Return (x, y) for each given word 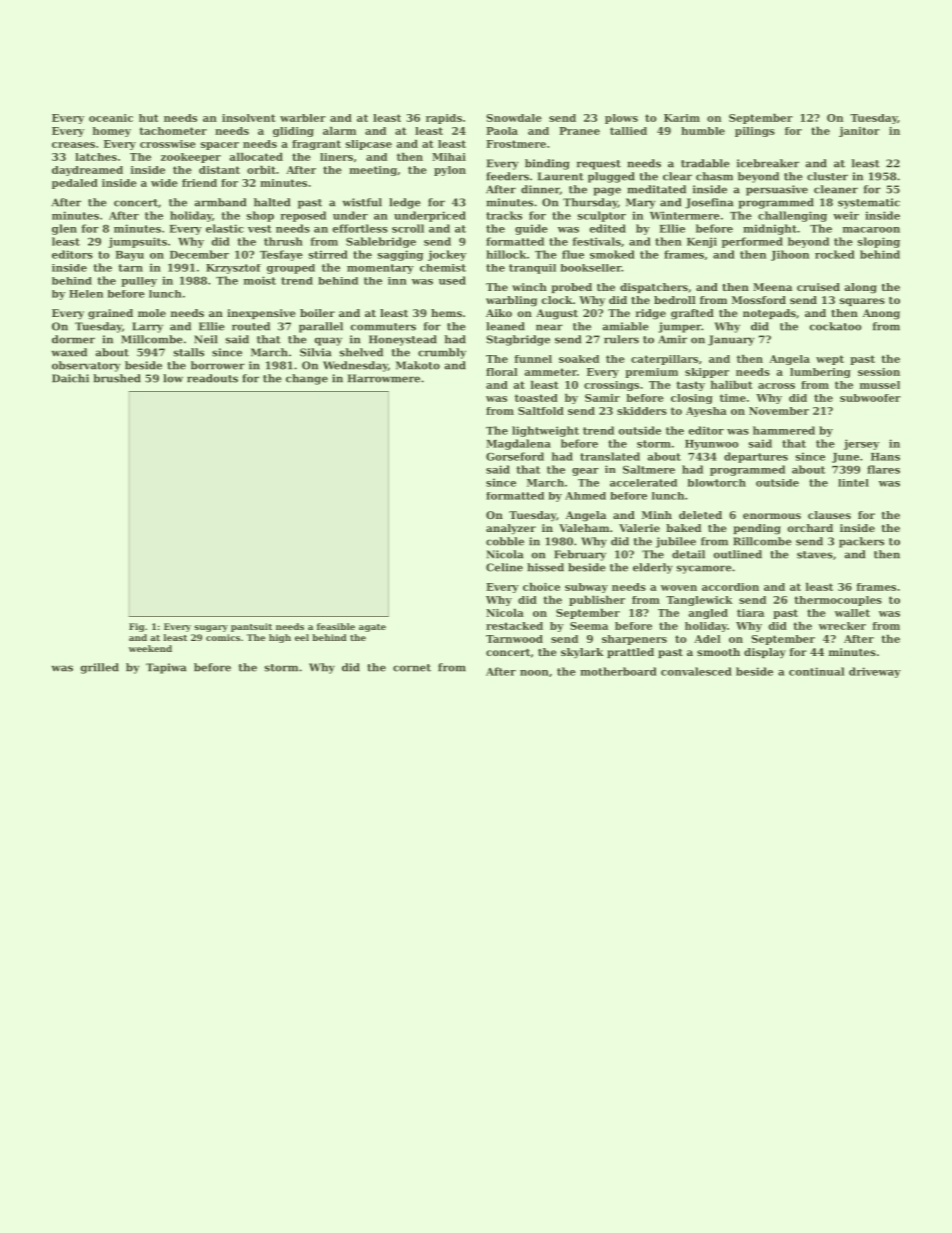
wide (164, 183)
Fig (137, 627)
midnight (770, 229)
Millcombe (152, 339)
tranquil (532, 269)
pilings (755, 132)
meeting (373, 171)
